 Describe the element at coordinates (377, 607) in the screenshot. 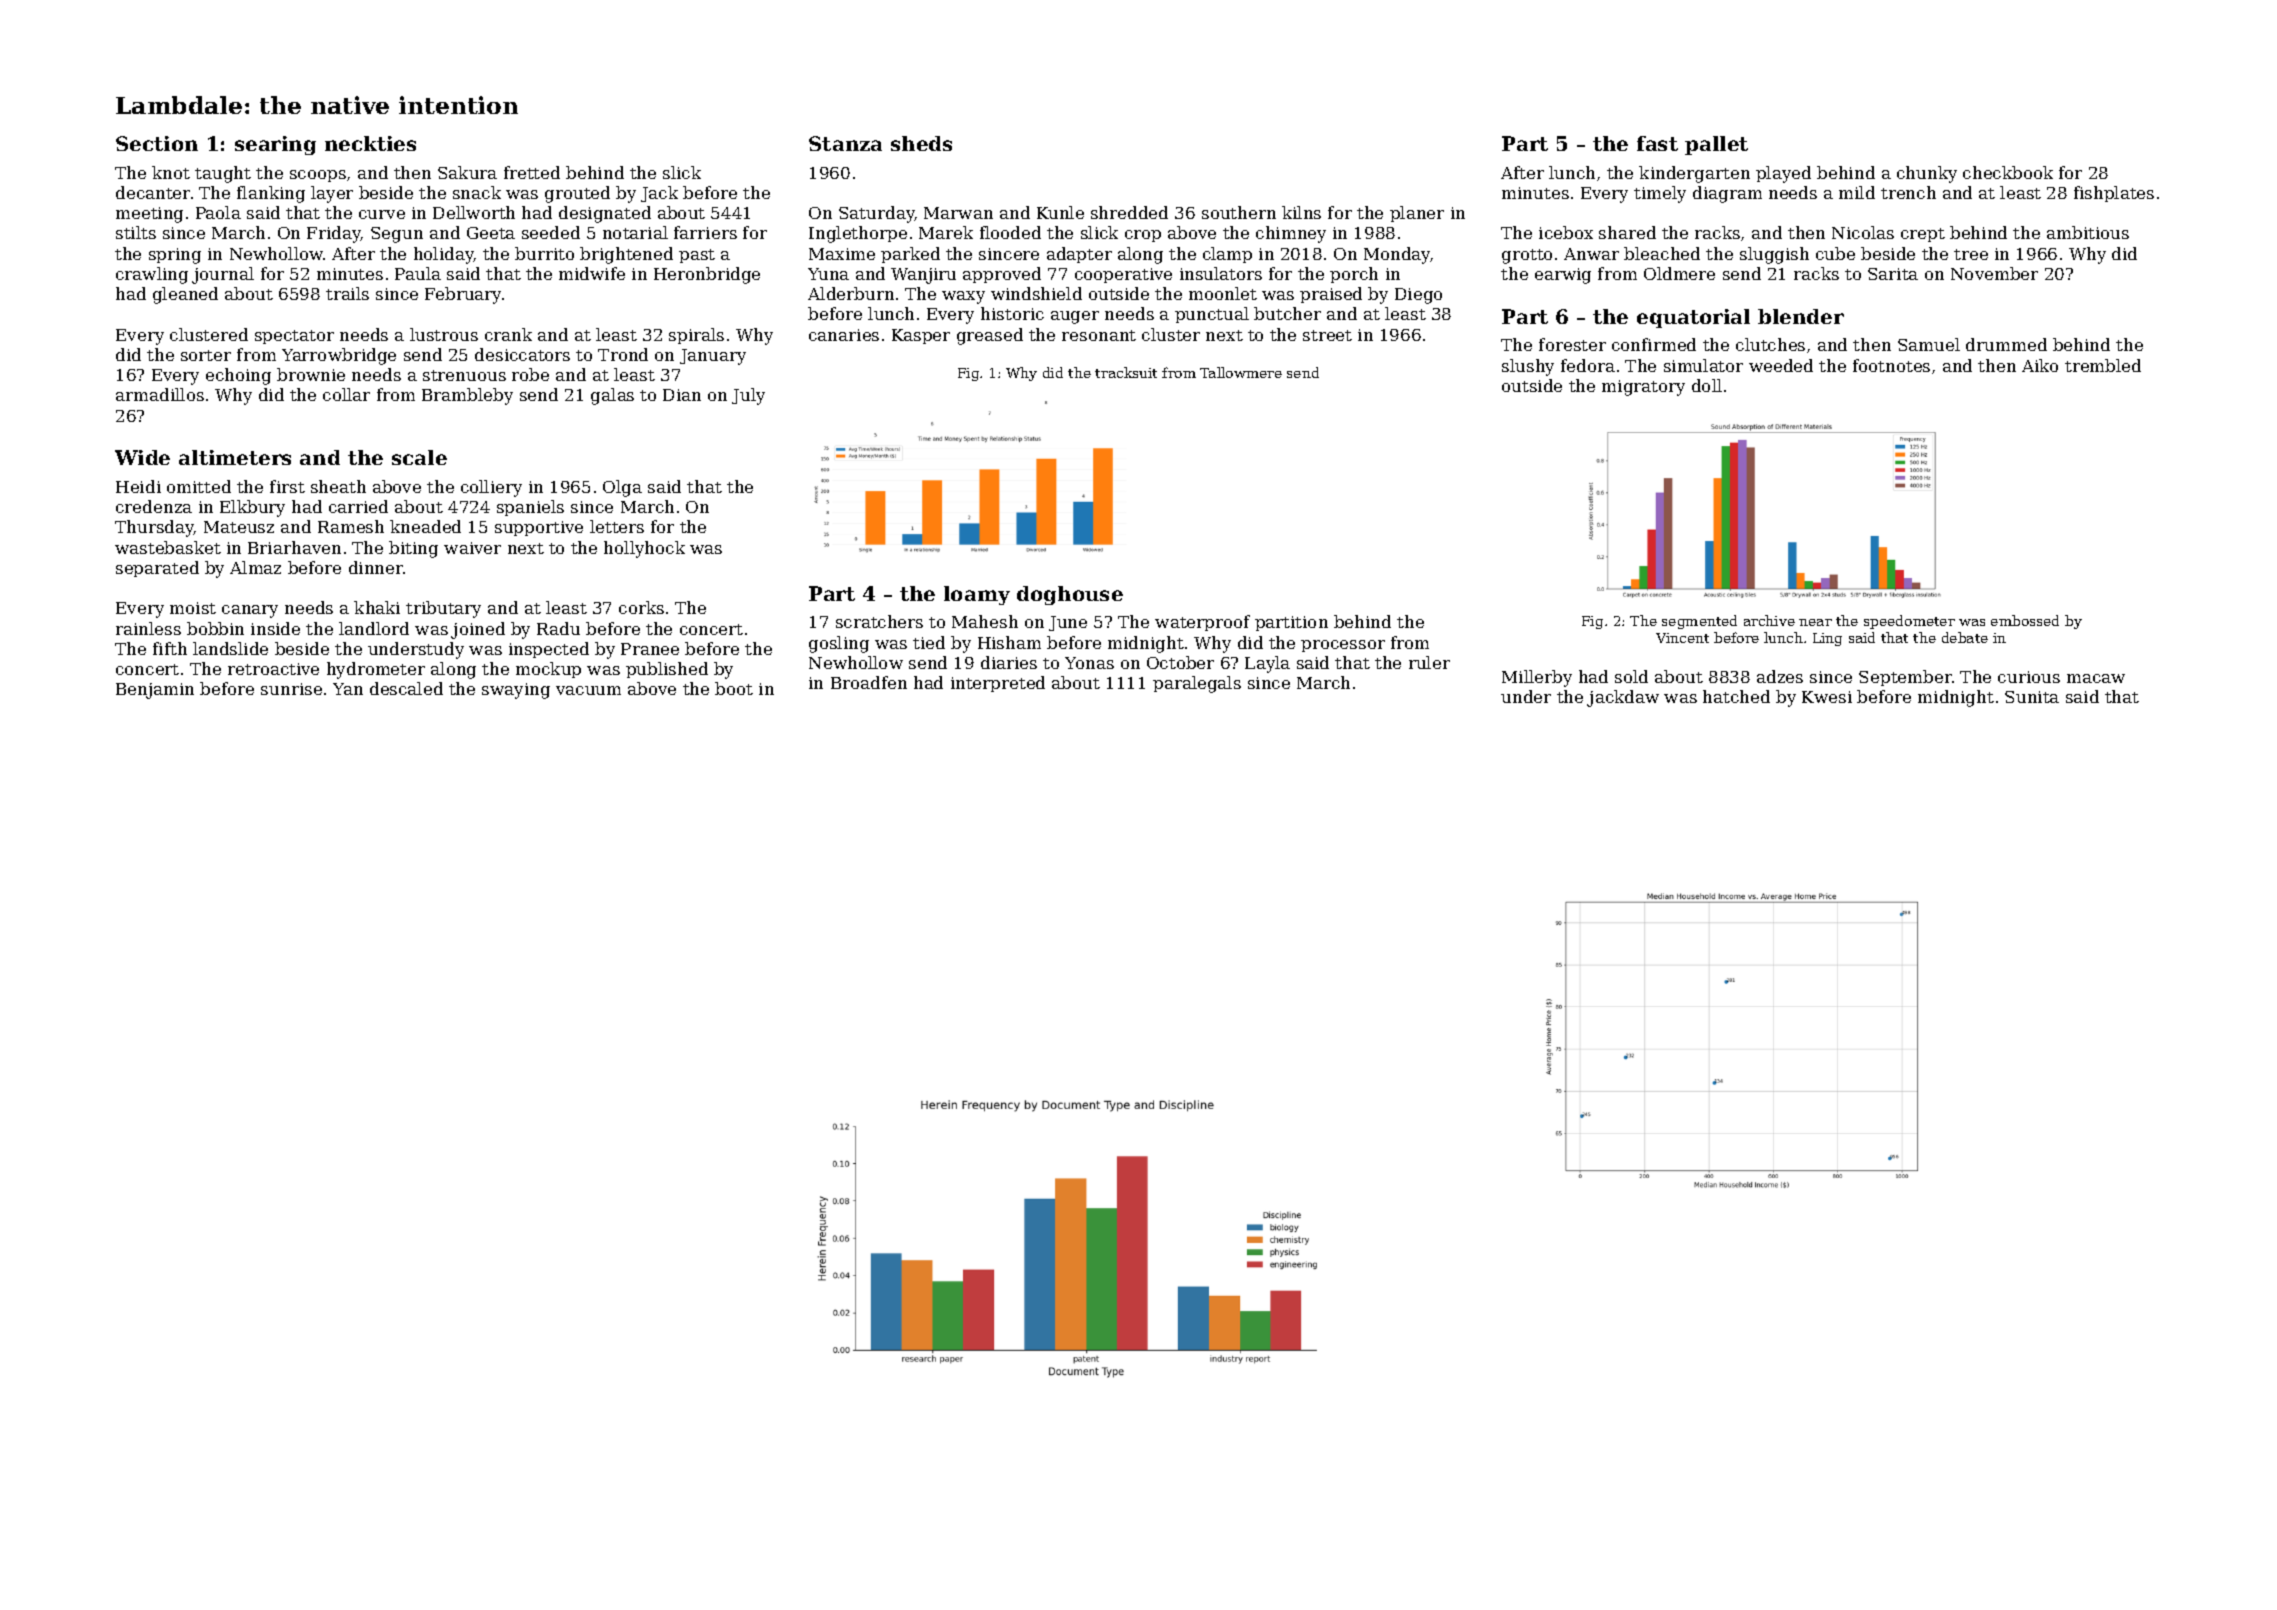

I see `khaki` at that location.
